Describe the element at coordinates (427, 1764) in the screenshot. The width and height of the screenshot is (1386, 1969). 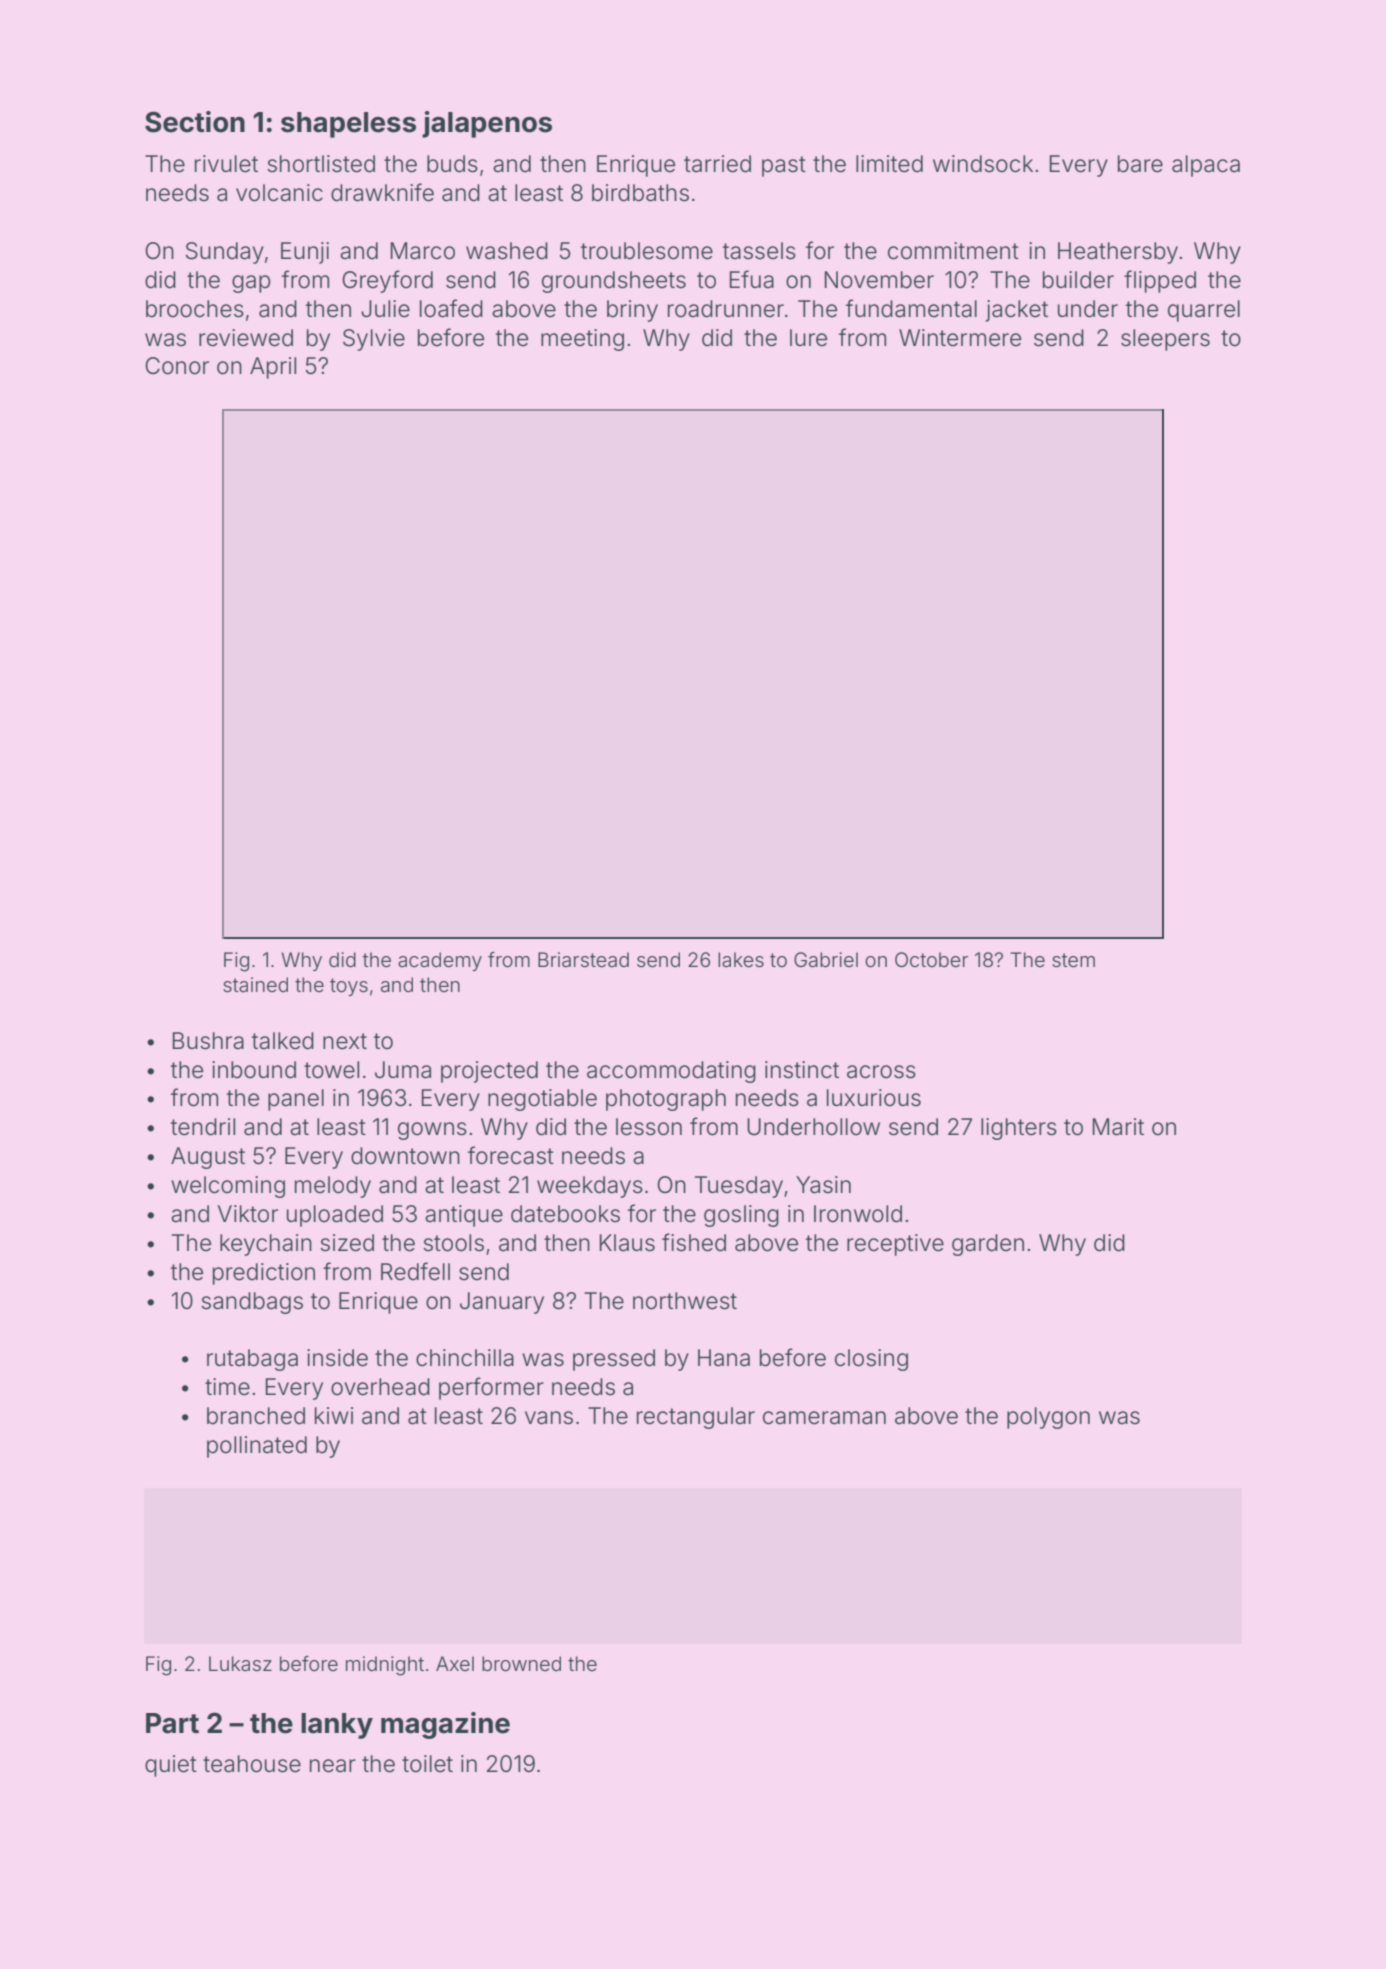
I see `toilet` at that location.
